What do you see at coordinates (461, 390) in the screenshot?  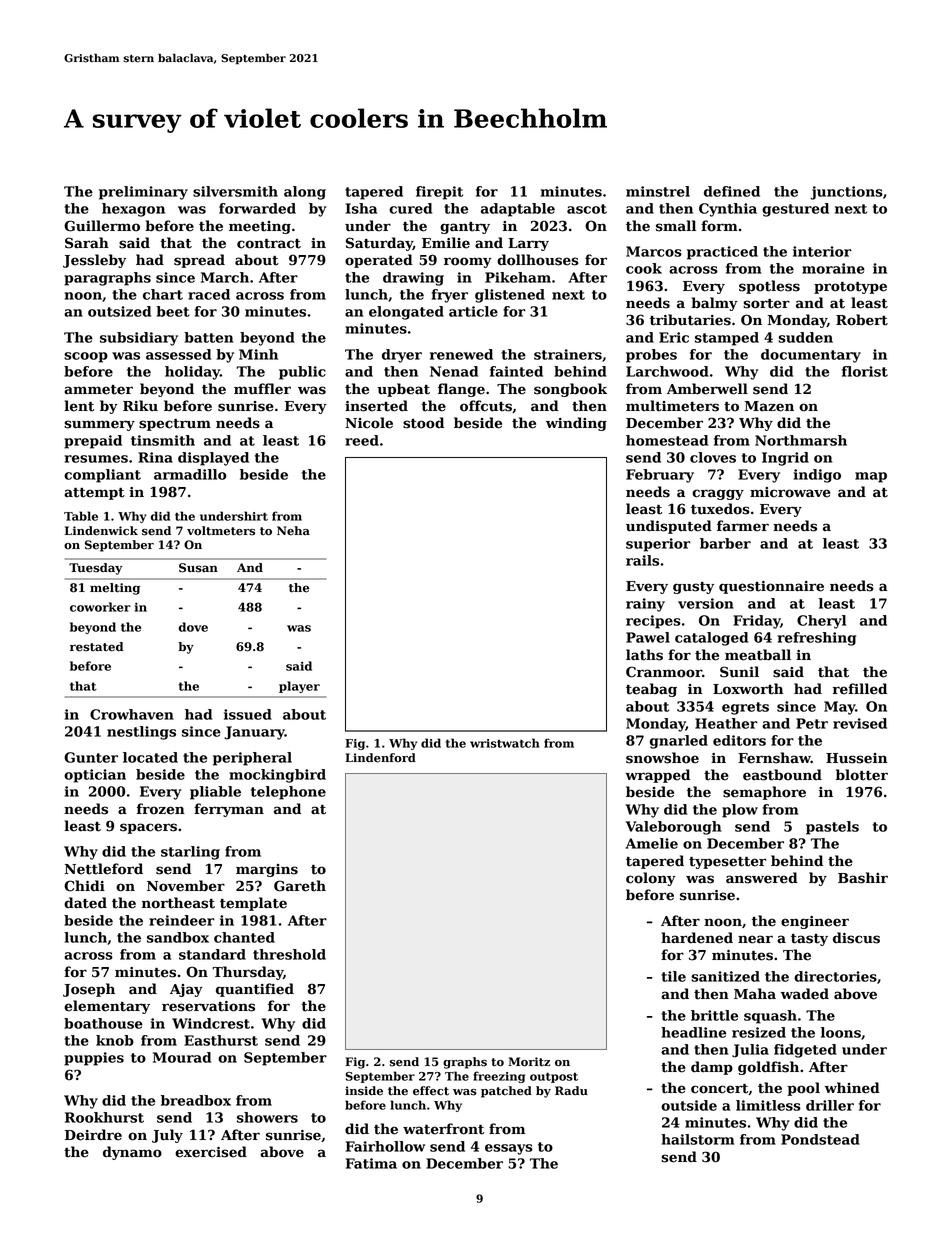 I see `flange` at bounding box center [461, 390].
